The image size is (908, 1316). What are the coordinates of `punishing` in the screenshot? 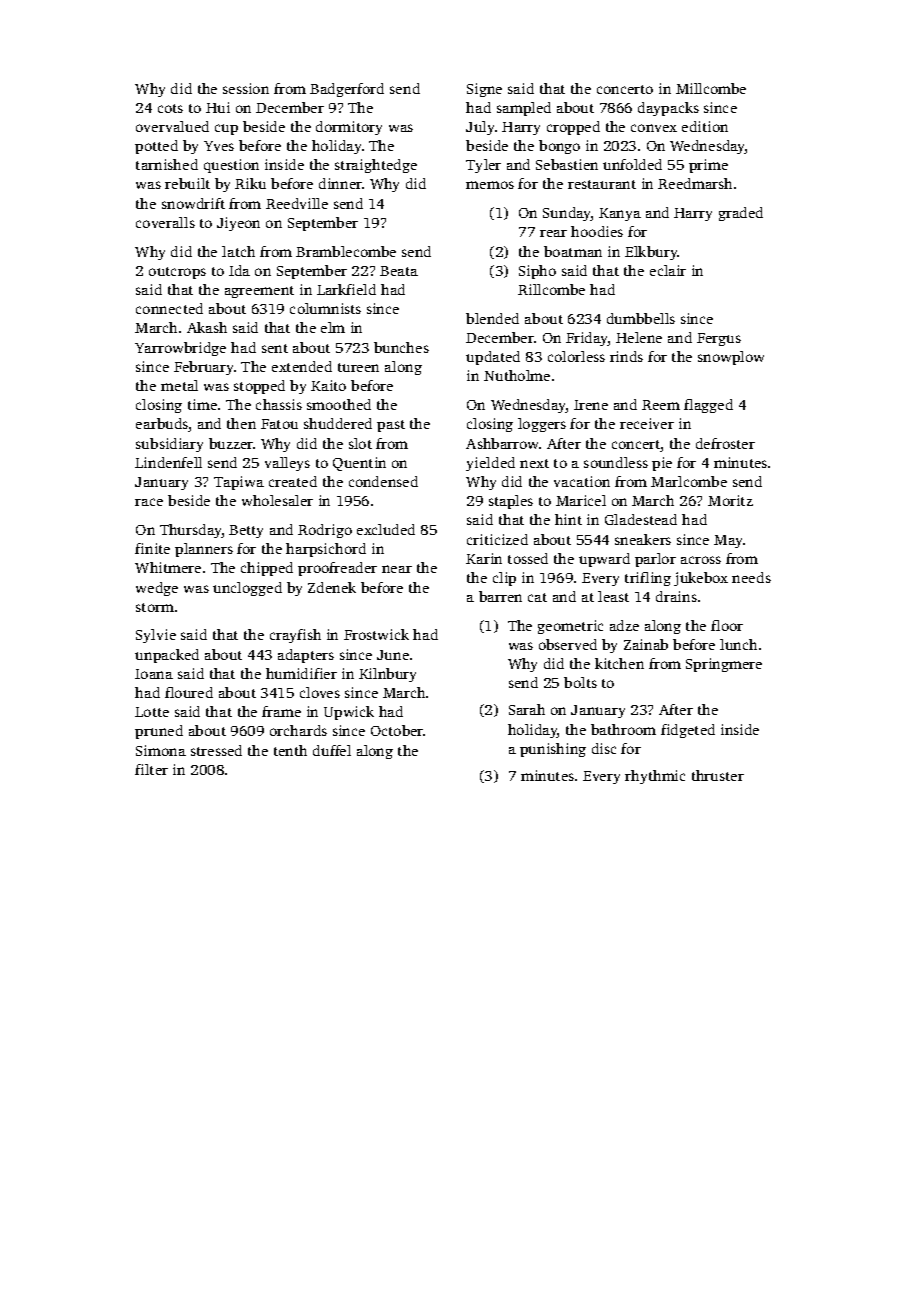 It's located at (553, 750).
